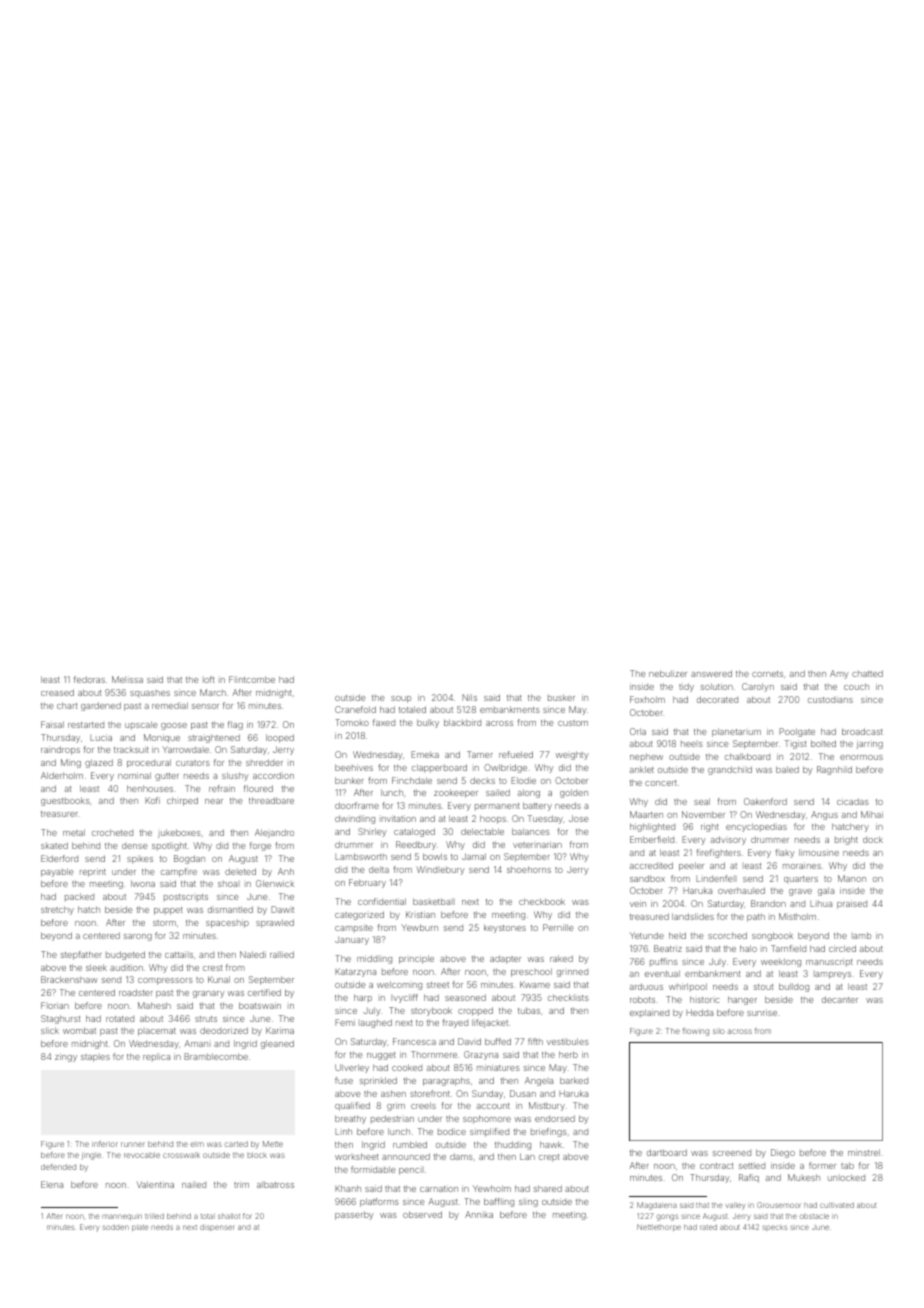 Image resolution: width=924 pixels, height=1308 pixels. What do you see at coordinates (65, 801) in the document?
I see `guestbooks` at bounding box center [65, 801].
